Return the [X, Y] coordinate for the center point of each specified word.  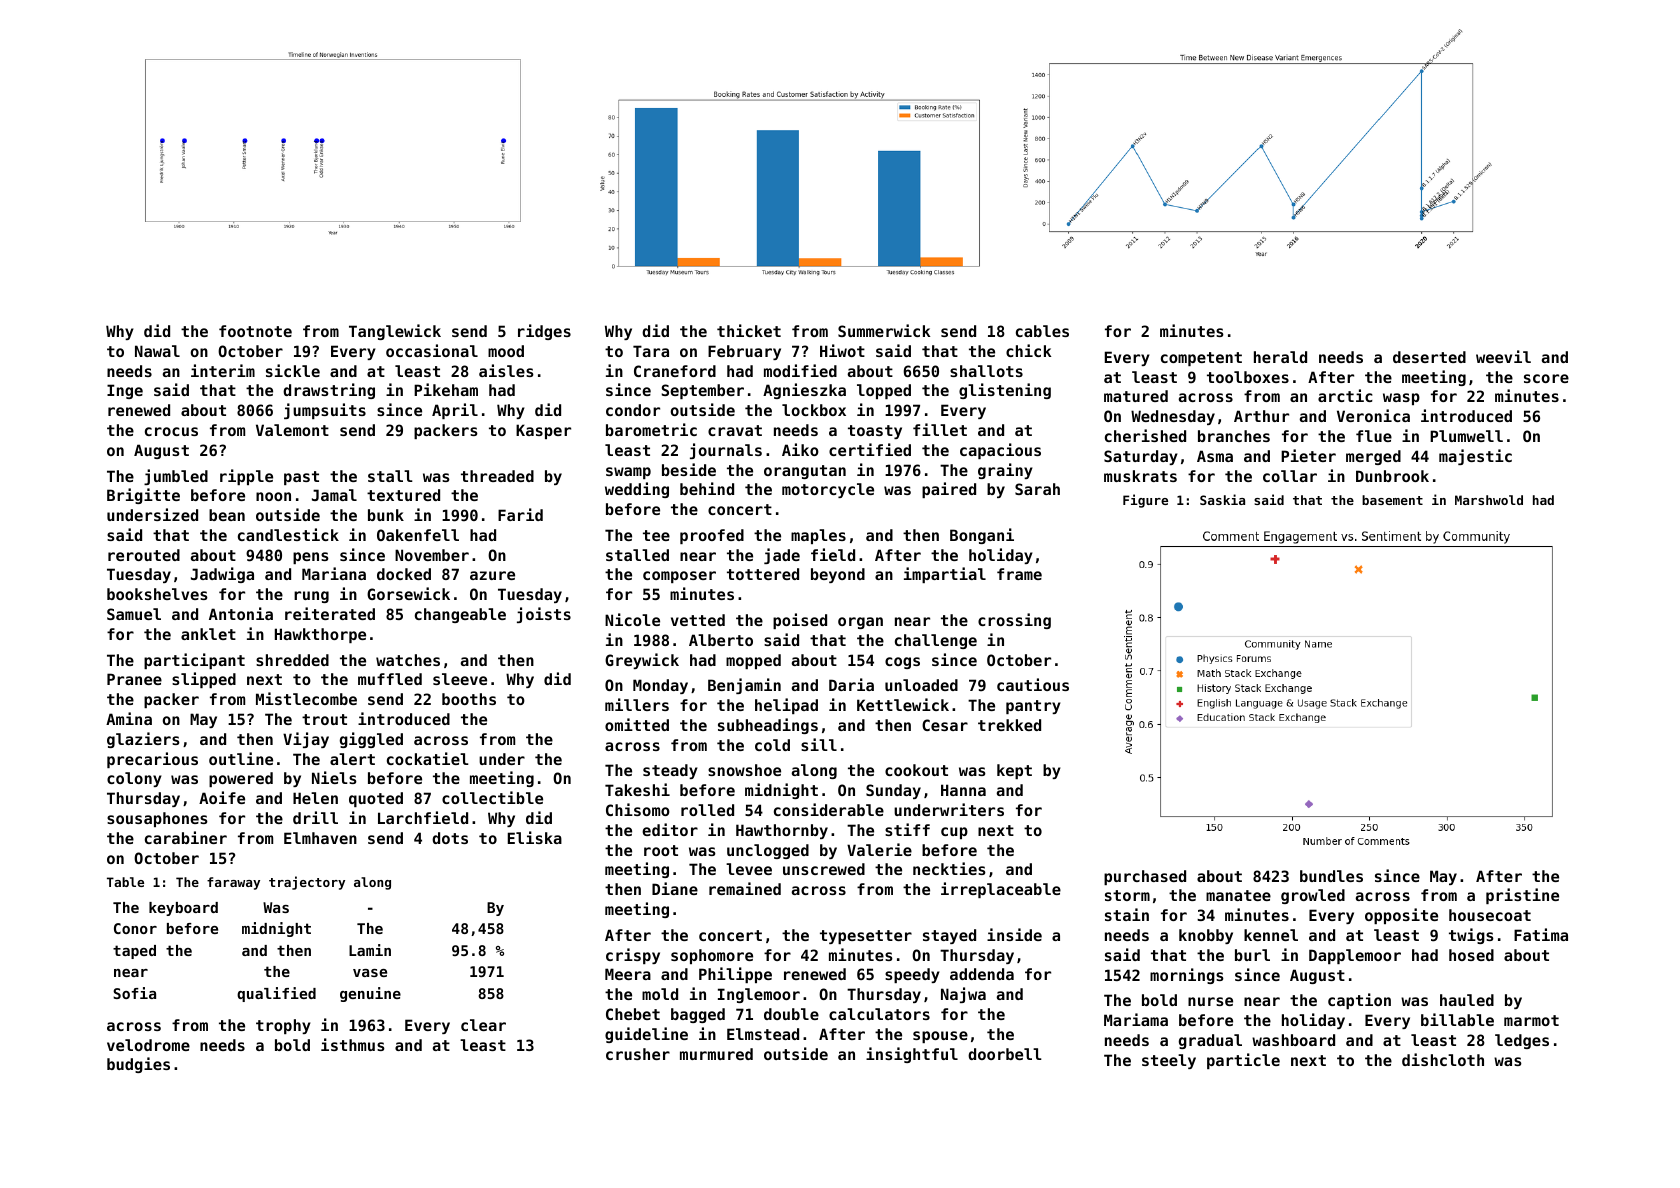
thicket [749, 330]
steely [1169, 1061]
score [1546, 378]
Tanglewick [395, 332]
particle [1243, 1061]
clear [483, 1025]
